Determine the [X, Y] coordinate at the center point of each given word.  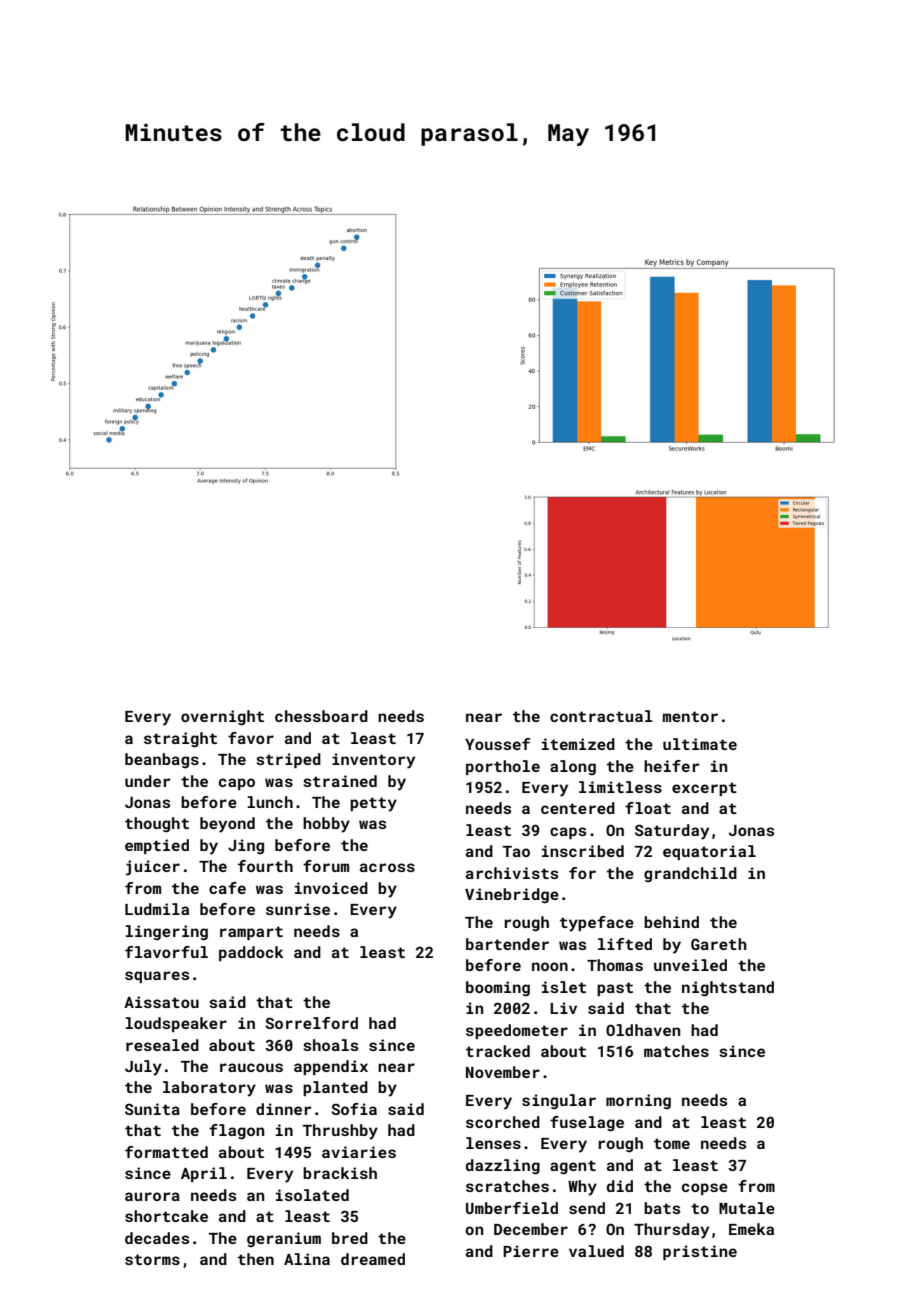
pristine [700, 1252]
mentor [690, 716]
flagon [236, 1132]
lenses [493, 1143]
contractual [601, 716]
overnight [222, 718]
